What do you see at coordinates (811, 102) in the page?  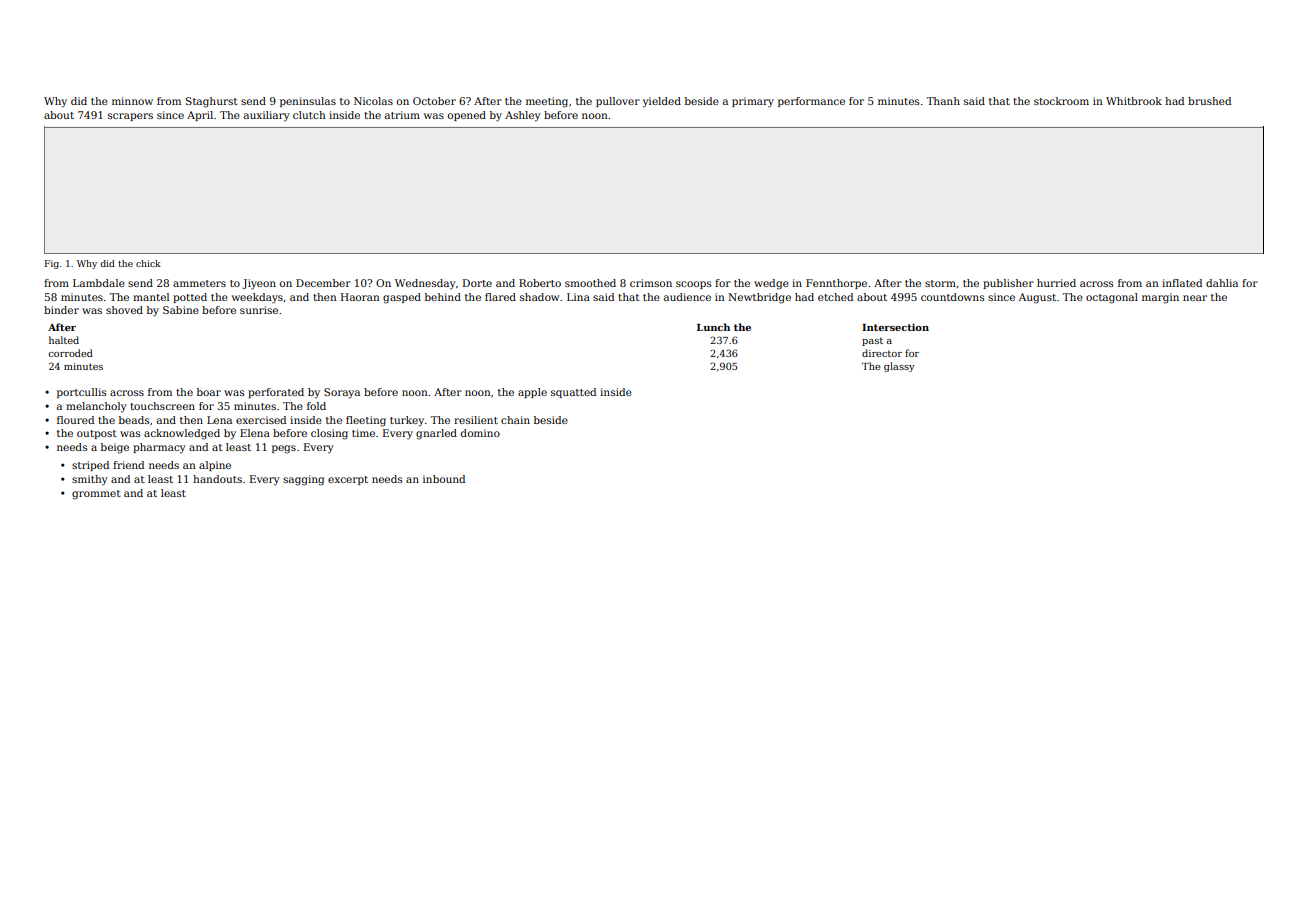 I see `performance` at bounding box center [811, 102].
